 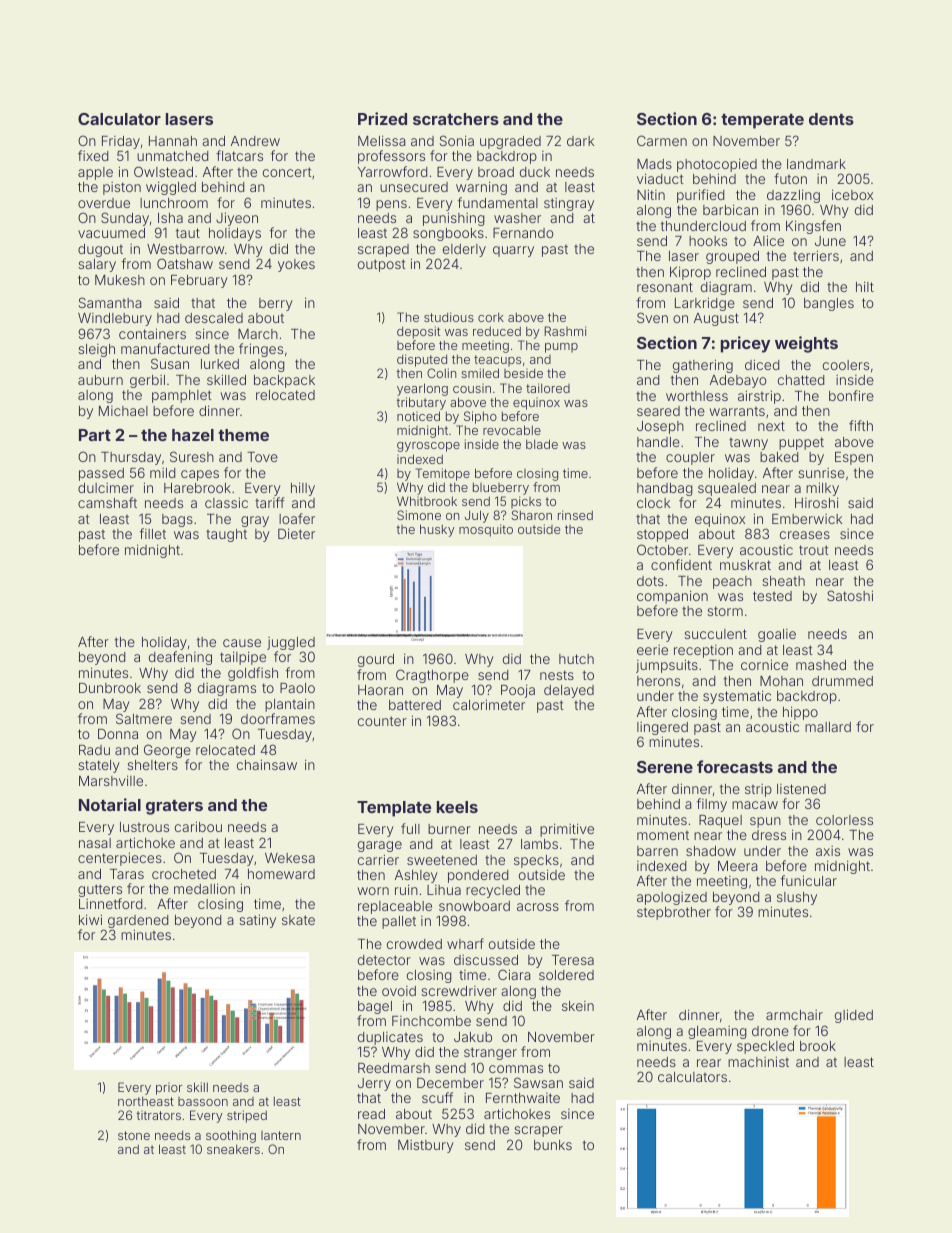 What do you see at coordinates (134, 1135) in the screenshot?
I see `stone` at bounding box center [134, 1135].
